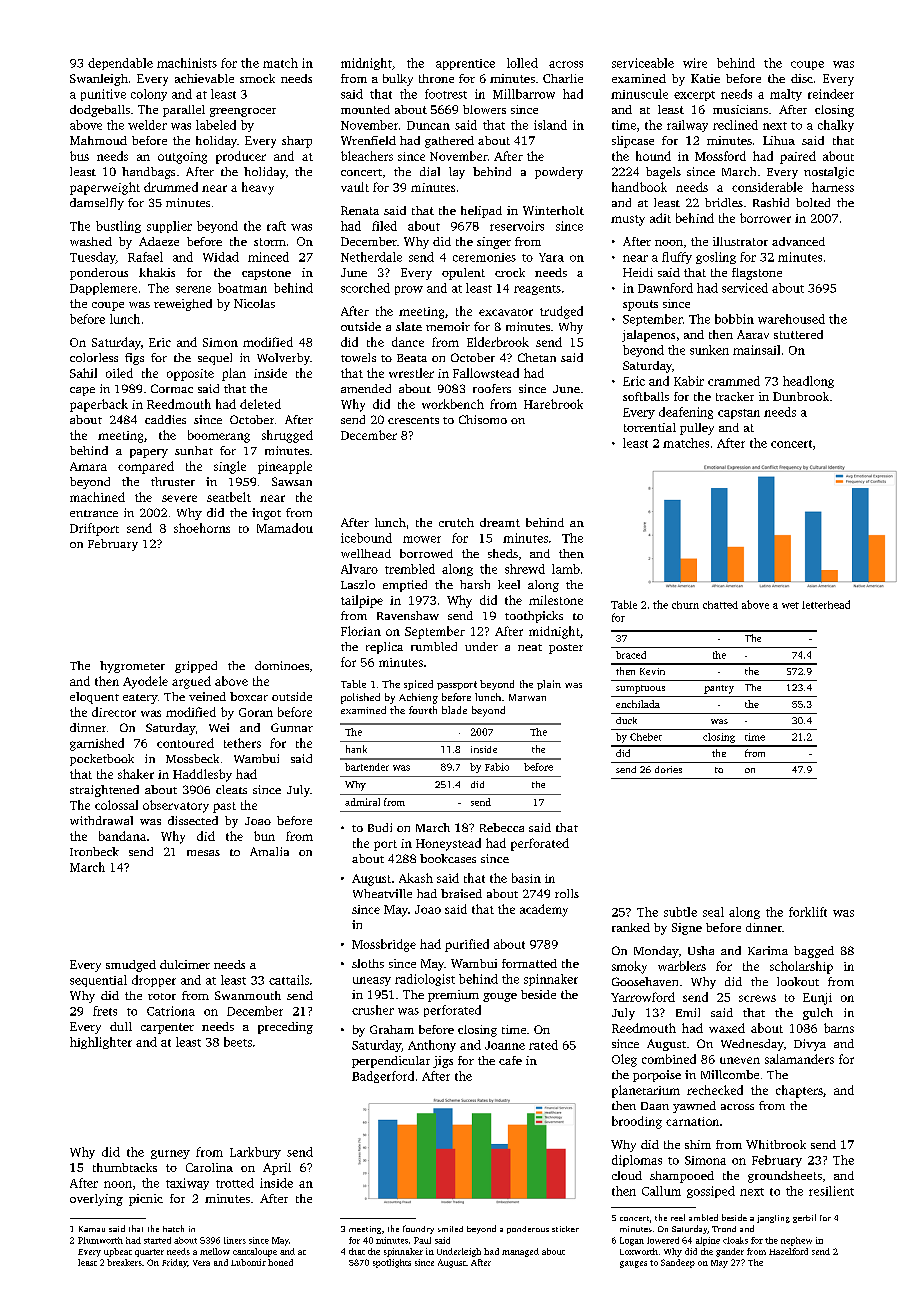 This screenshot has width=924, height=1308. Describe the element at coordinates (791, 319) in the screenshot. I see `warehoused` at that location.
